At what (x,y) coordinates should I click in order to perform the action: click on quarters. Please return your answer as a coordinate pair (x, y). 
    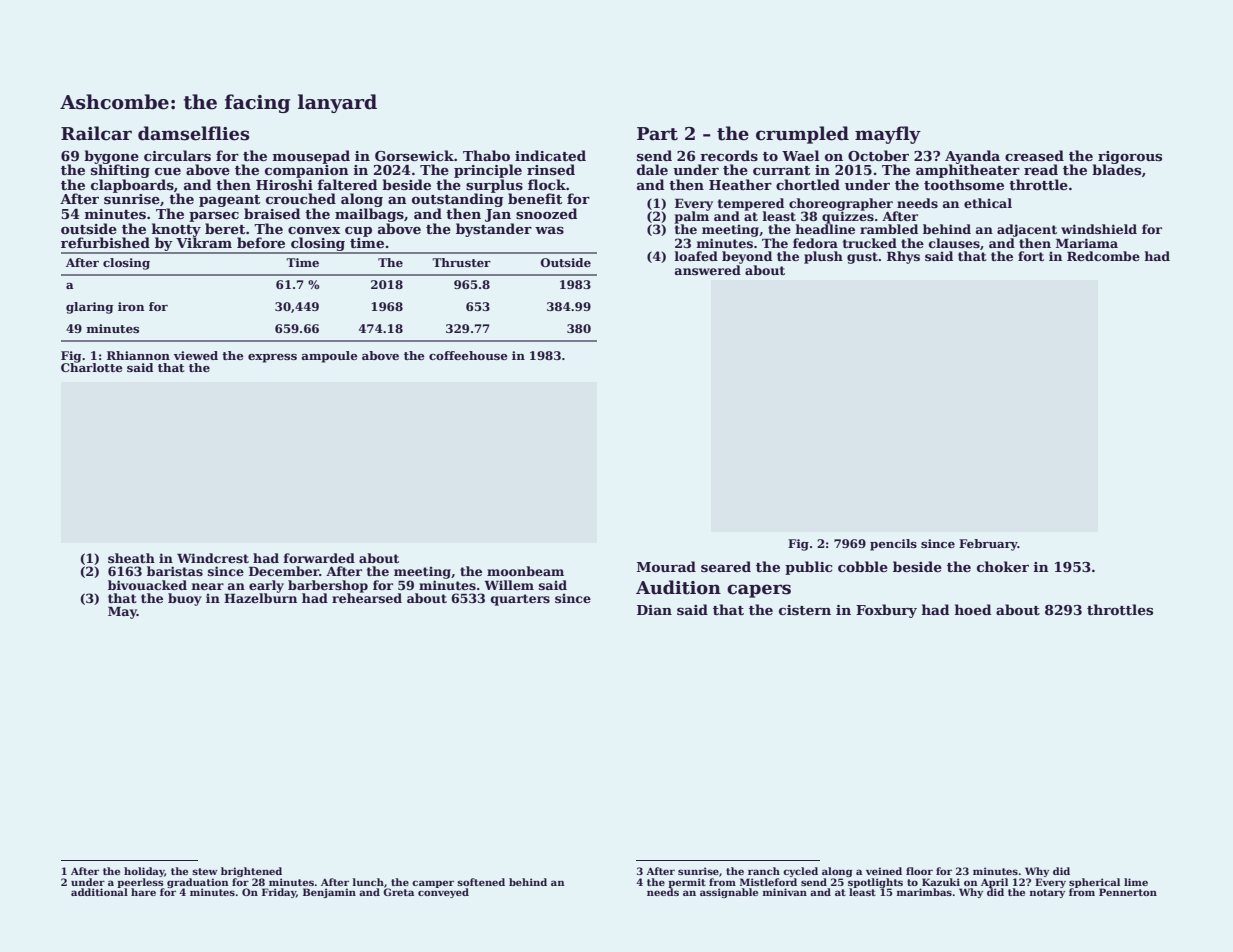
    Looking at the image, I should click on (520, 600).
